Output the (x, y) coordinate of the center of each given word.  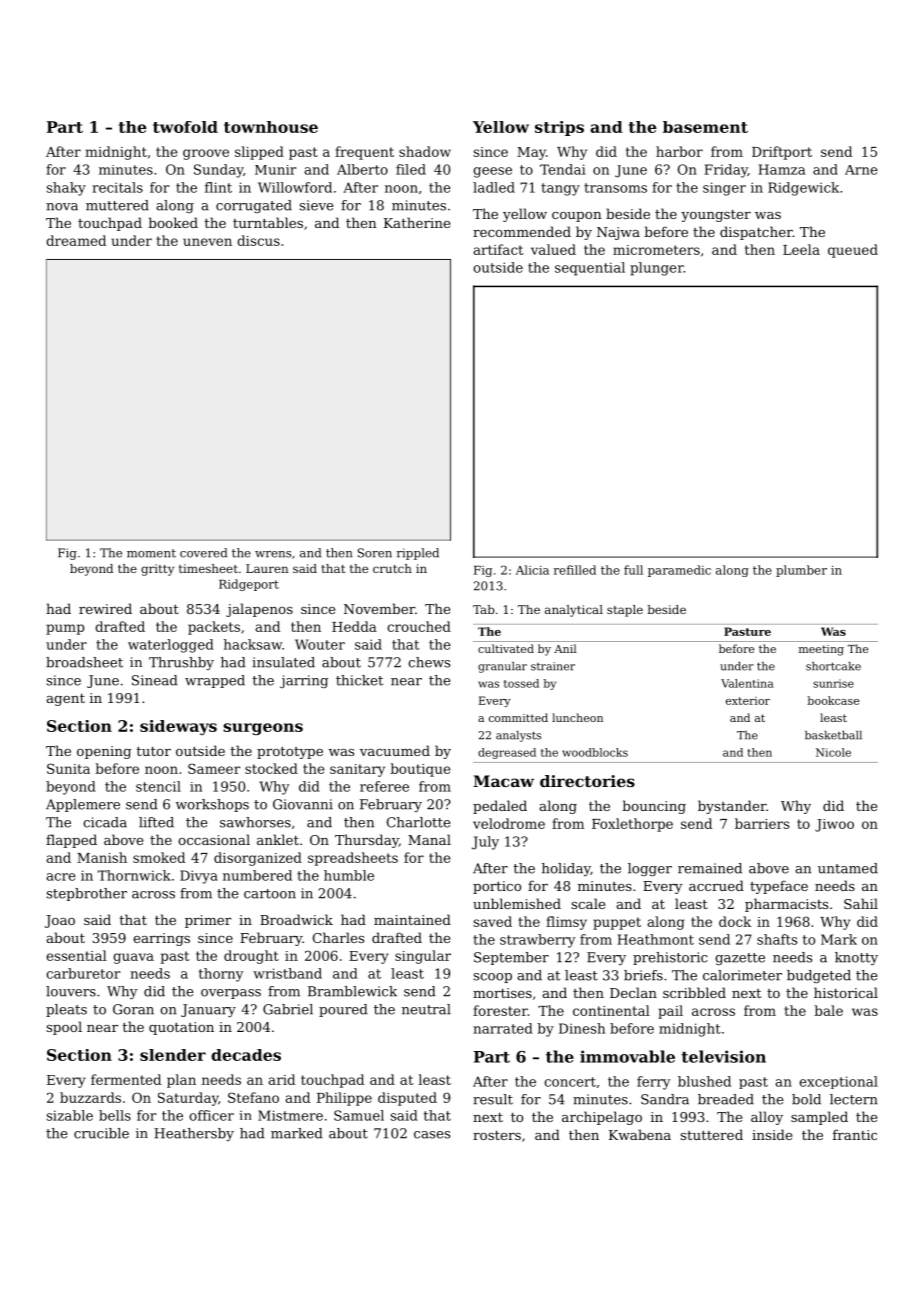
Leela (801, 249)
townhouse (271, 127)
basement (705, 127)
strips (559, 128)
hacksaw (253, 644)
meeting (821, 650)
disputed (407, 1099)
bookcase (833, 700)
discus (258, 240)
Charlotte (419, 822)
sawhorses (255, 822)
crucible (101, 1133)
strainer (553, 666)
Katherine (417, 222)
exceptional (838, 1082)
